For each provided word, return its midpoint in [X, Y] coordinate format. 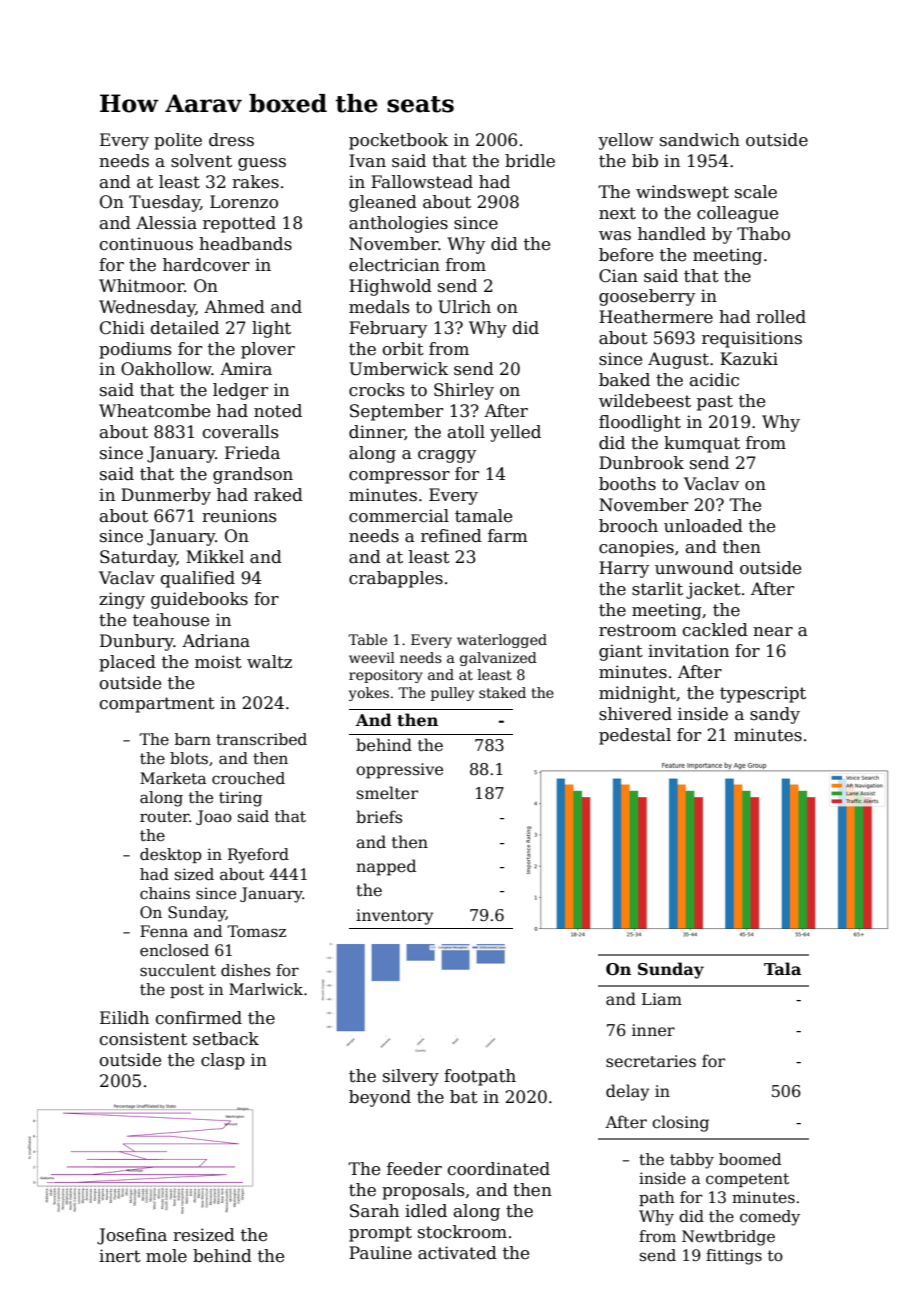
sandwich [700, 140]
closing [680, 1123]
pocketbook [398, 141]
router [165, 817]
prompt [380, 1234]
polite [178, 141]
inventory [394, 917]
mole [166, 1256]
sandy [775, 715]
